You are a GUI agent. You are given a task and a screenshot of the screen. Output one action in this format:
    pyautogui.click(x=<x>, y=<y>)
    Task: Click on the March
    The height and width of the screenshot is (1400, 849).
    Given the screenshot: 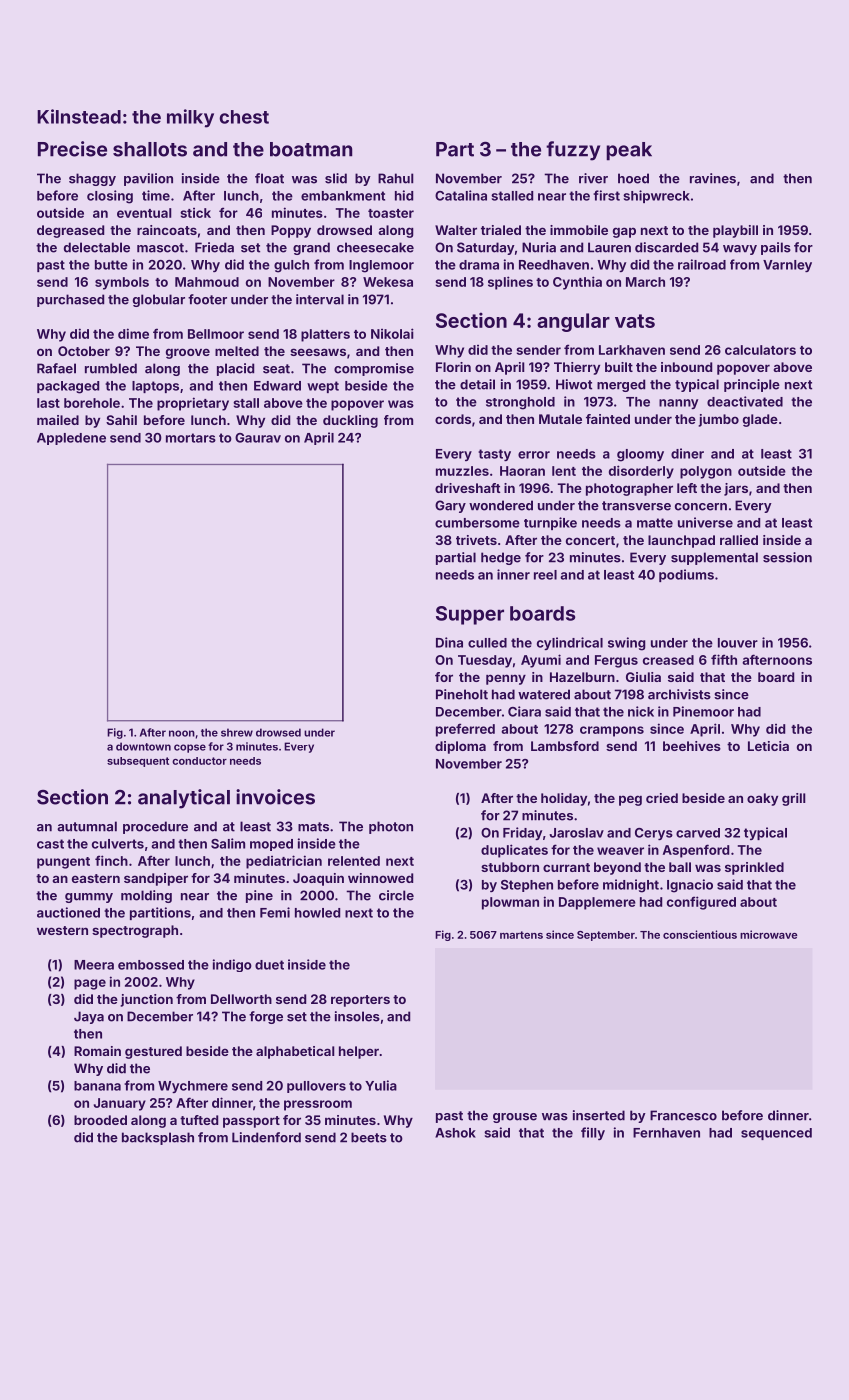 What is the action you would take?
    pyautogui.click(x=645, y=282)
